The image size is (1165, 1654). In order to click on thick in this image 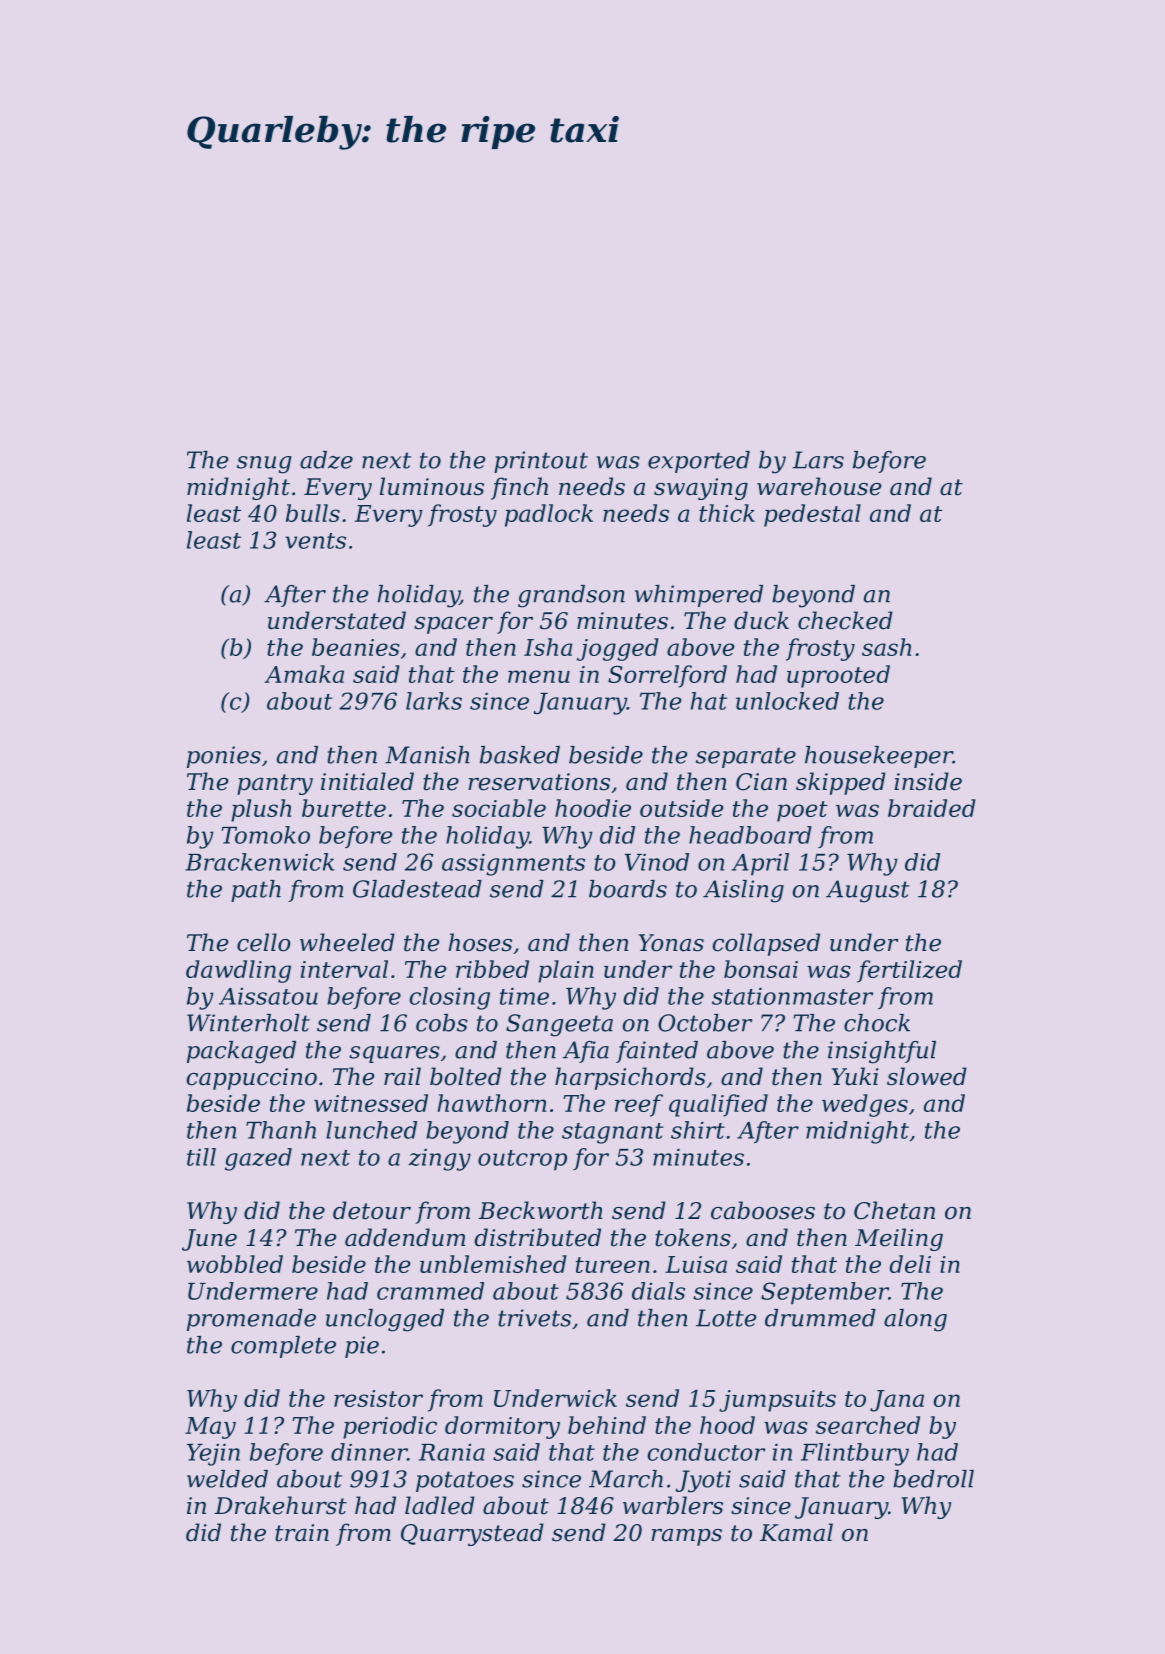, I will do `click(727, 513)`.
